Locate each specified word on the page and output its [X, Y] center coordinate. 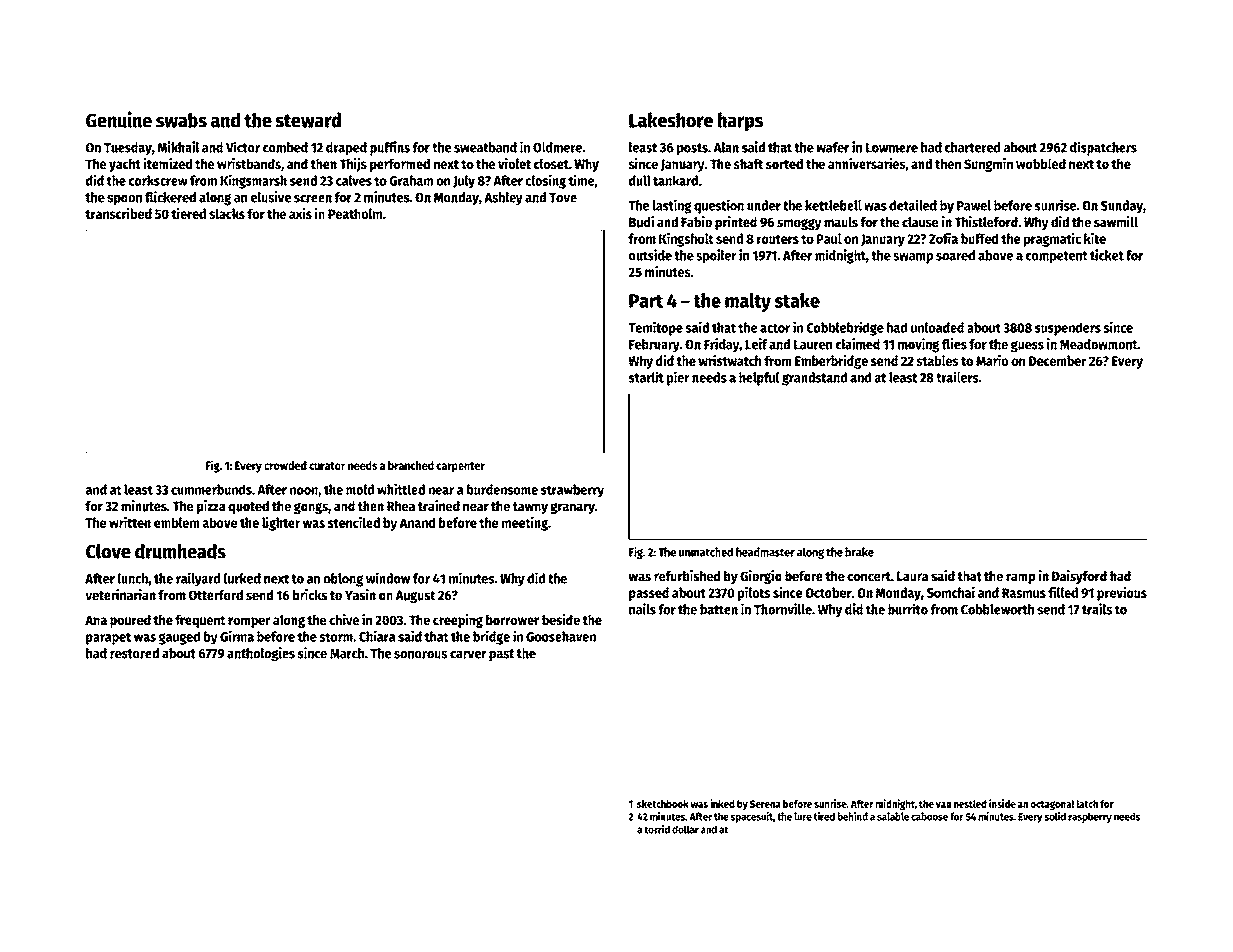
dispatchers [1103, 148]
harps [740, 122]
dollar [685, 829]
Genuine [119, 119]
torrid [657, 829]
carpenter [460, 467]
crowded [285, 465]
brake [859, 552]
